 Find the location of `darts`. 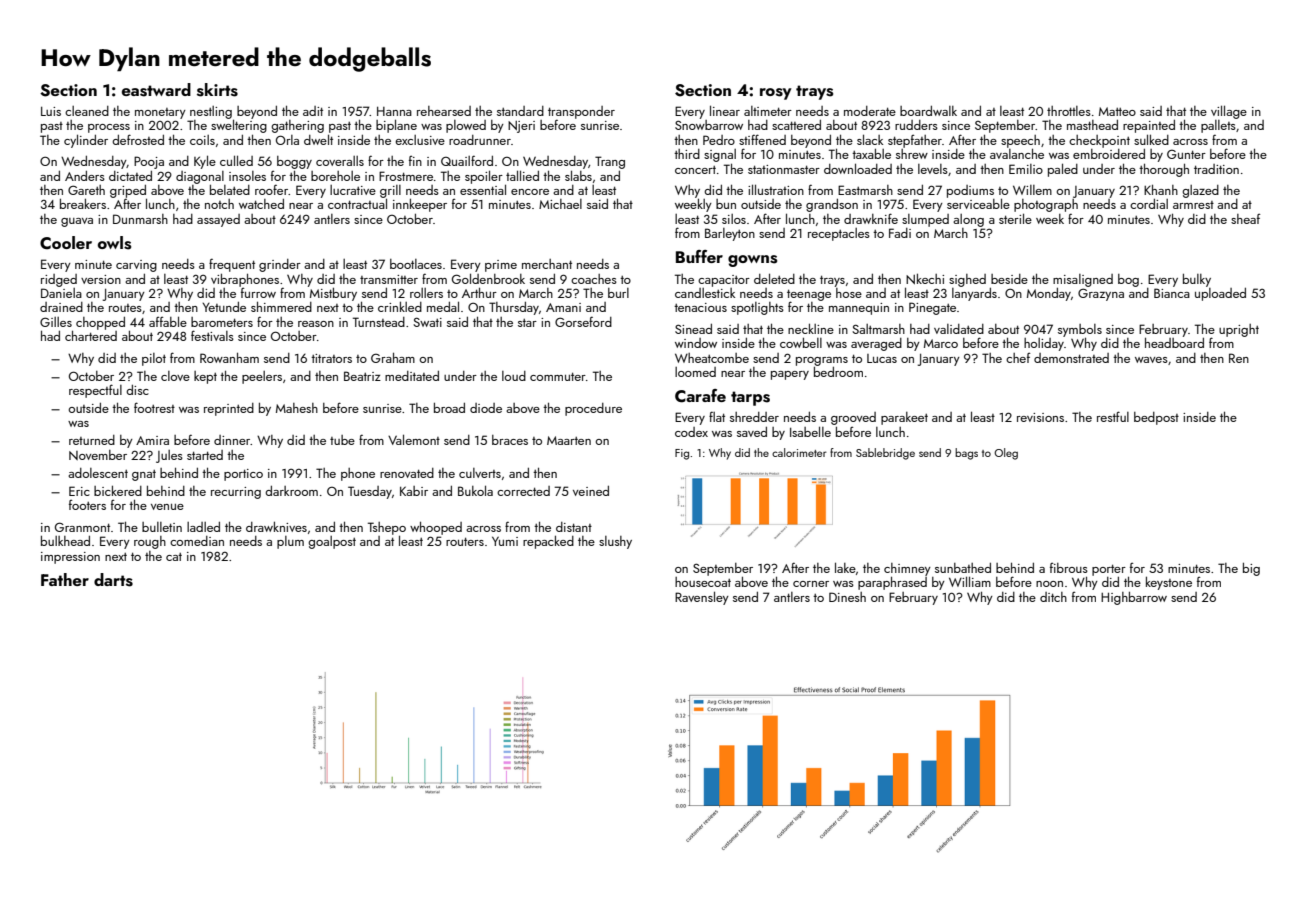

darts is located at coordinates (113, 580).
